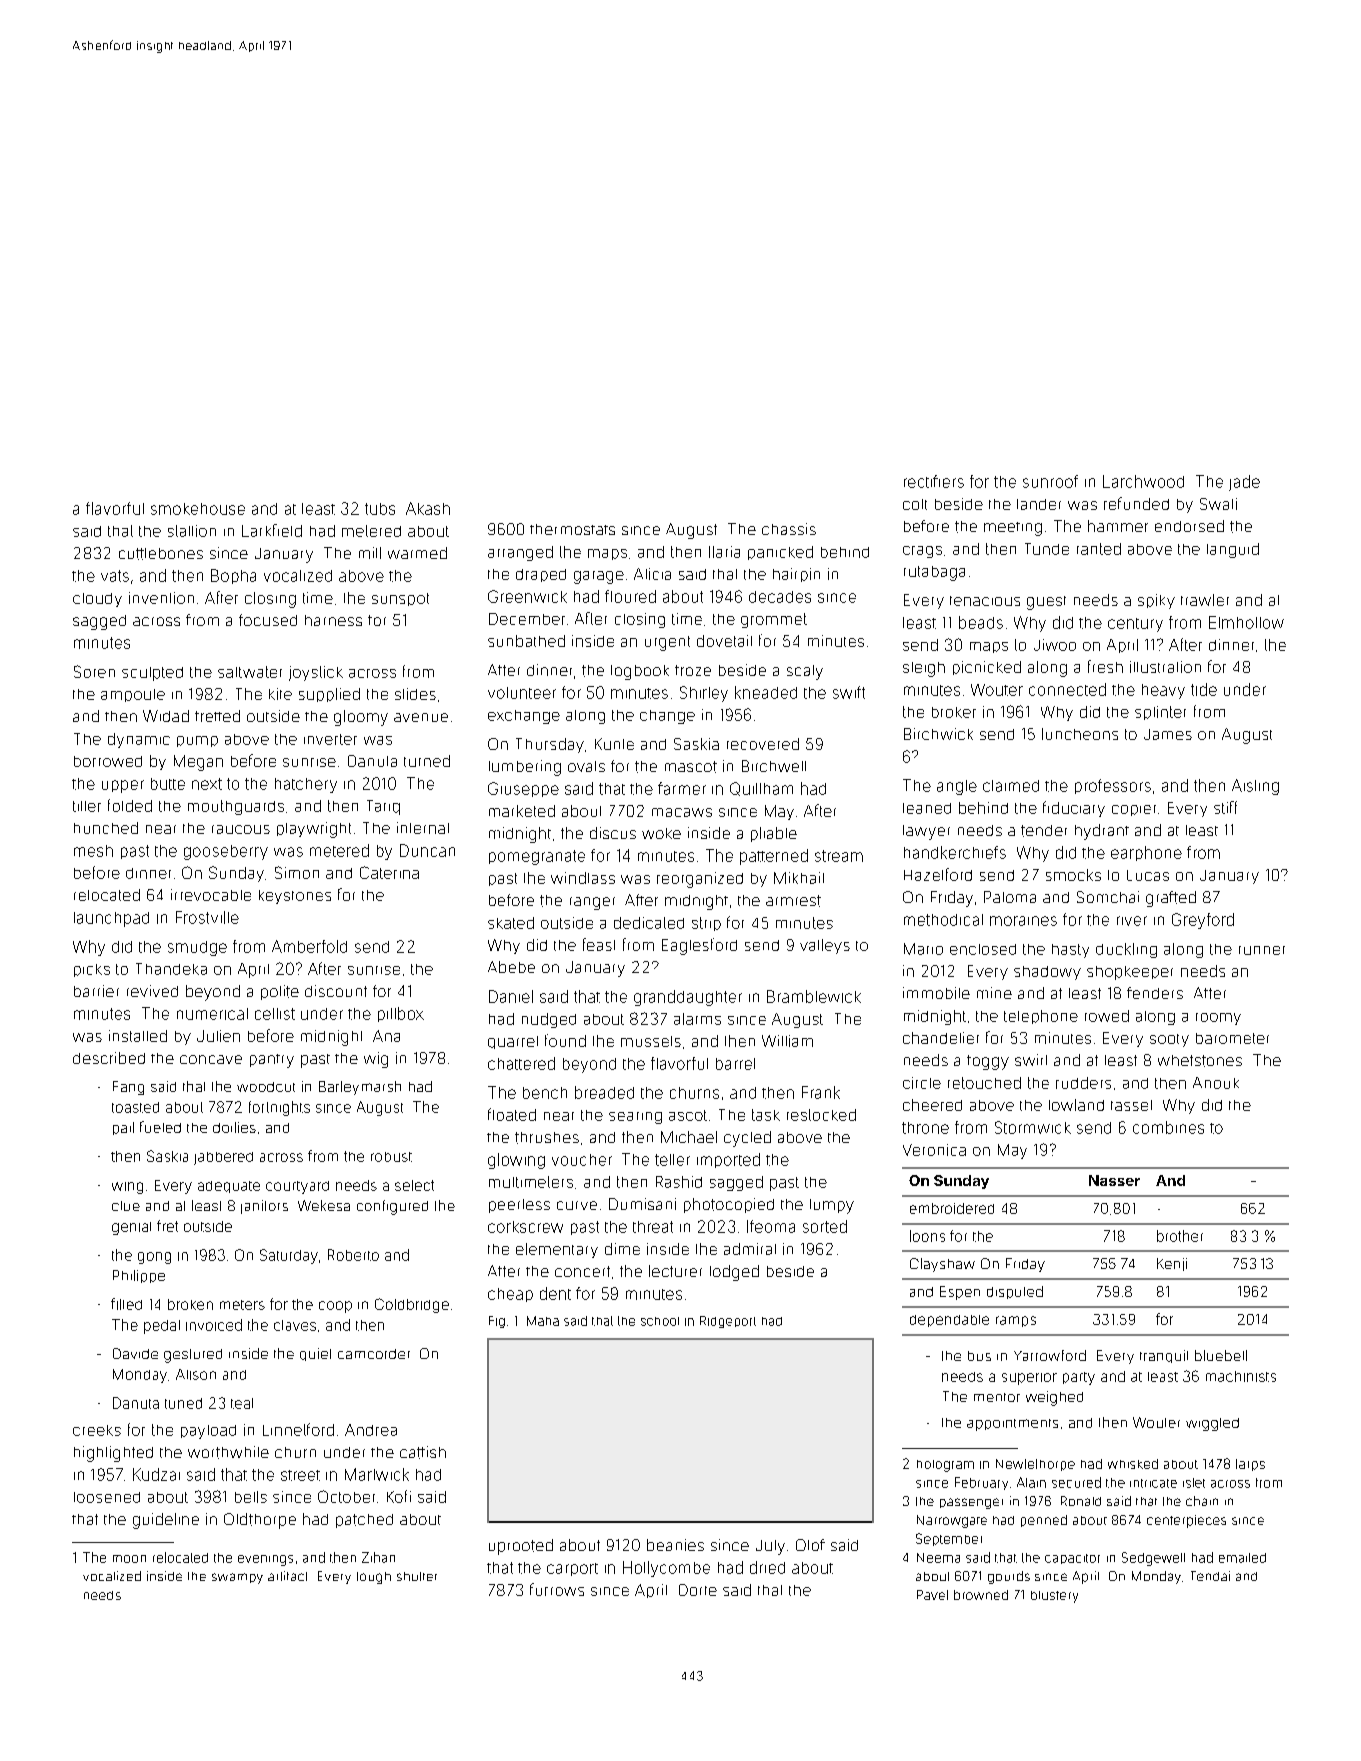 This screenshot has height=1761, width=1361. What do you see at coordinates (1146, 853) in the screenshot?
I see `earphone` at bounding box center [1146, 853].
